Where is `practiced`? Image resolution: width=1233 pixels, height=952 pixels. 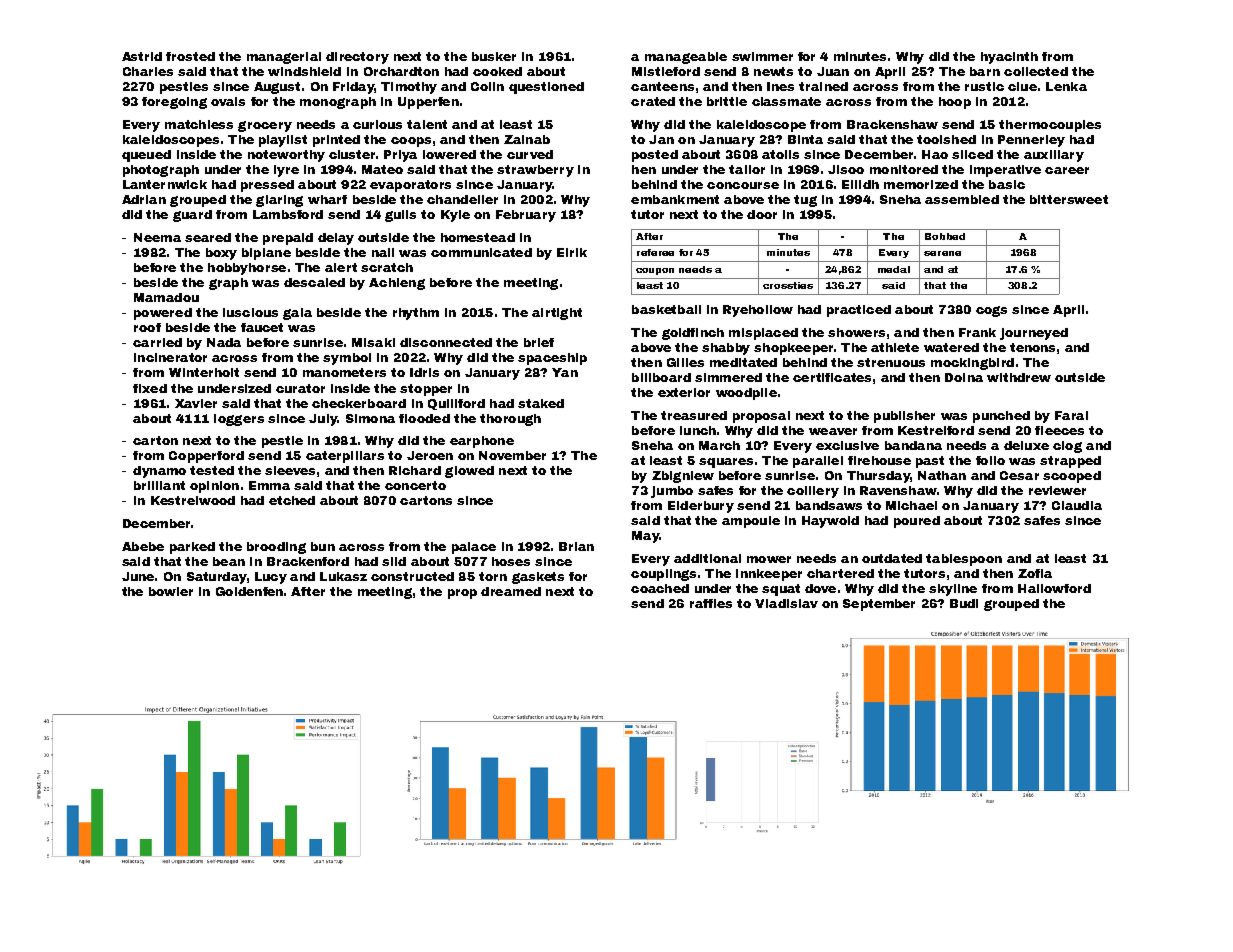
practiced is located at coordinates (859, 311).
